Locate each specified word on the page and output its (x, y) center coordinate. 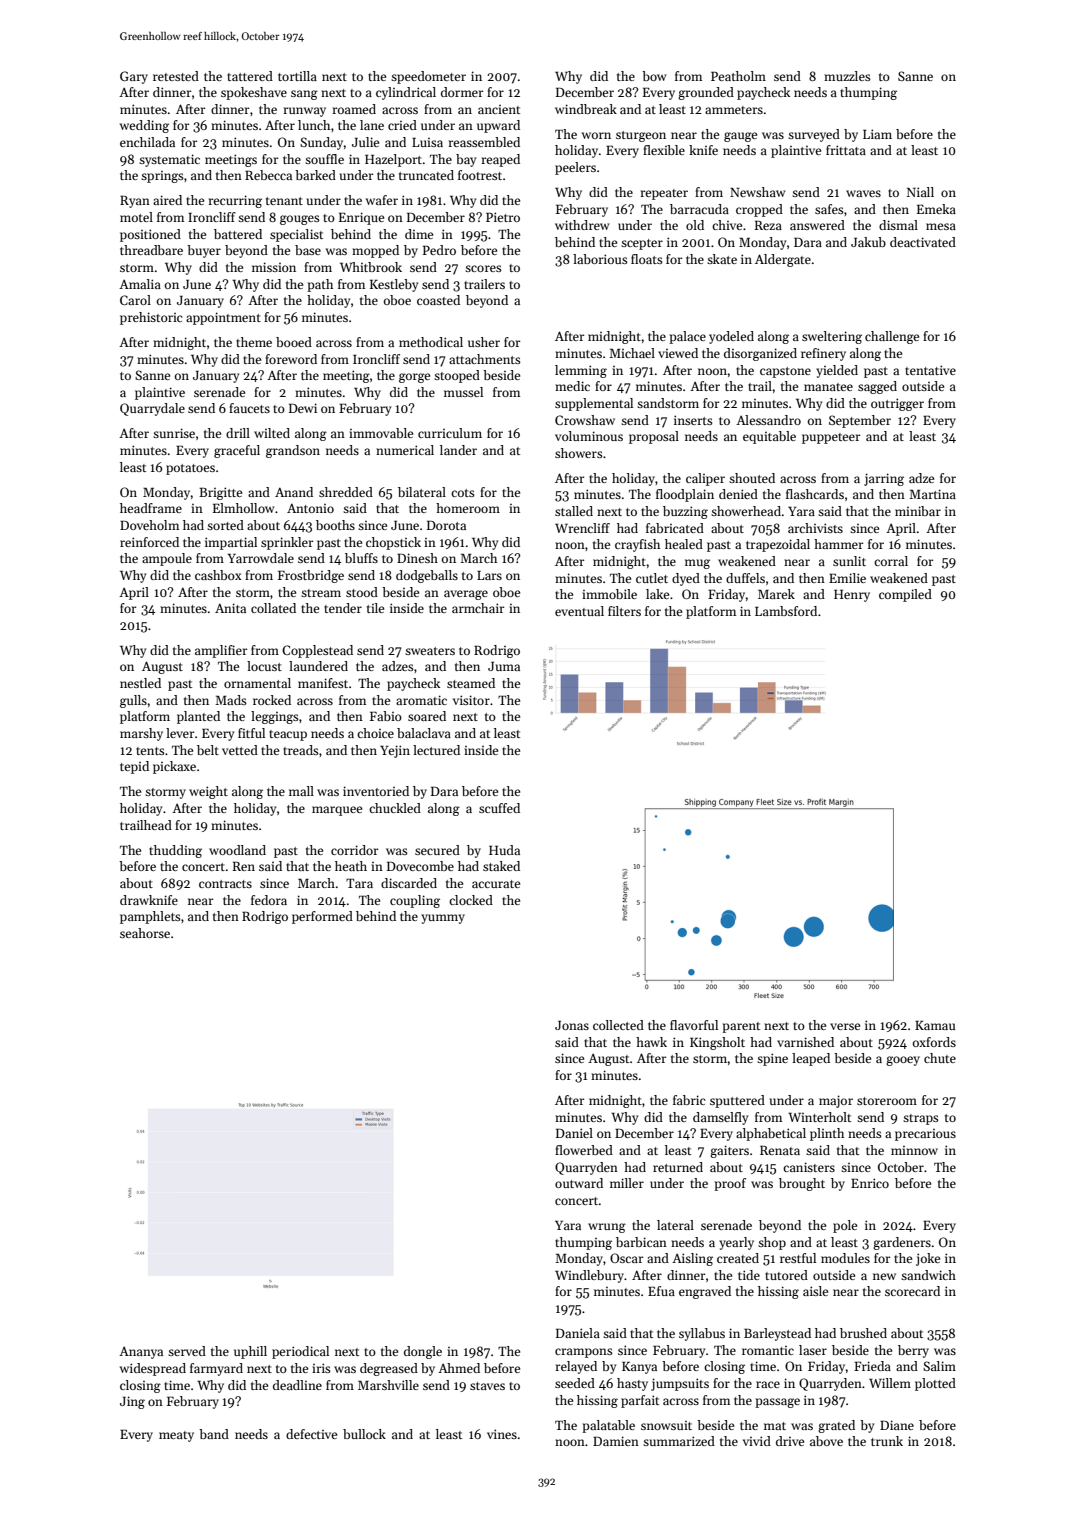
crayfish (637, 545)
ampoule (167, 559)
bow (654, 76)
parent (741, 1027)
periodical (300, 1352)
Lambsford (786, 611)
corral (891, 561)
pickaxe (174, 767)
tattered (250, 76)
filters (624, 611)
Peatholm (738, 76)
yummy (443, 919)
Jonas (572, 1025)
